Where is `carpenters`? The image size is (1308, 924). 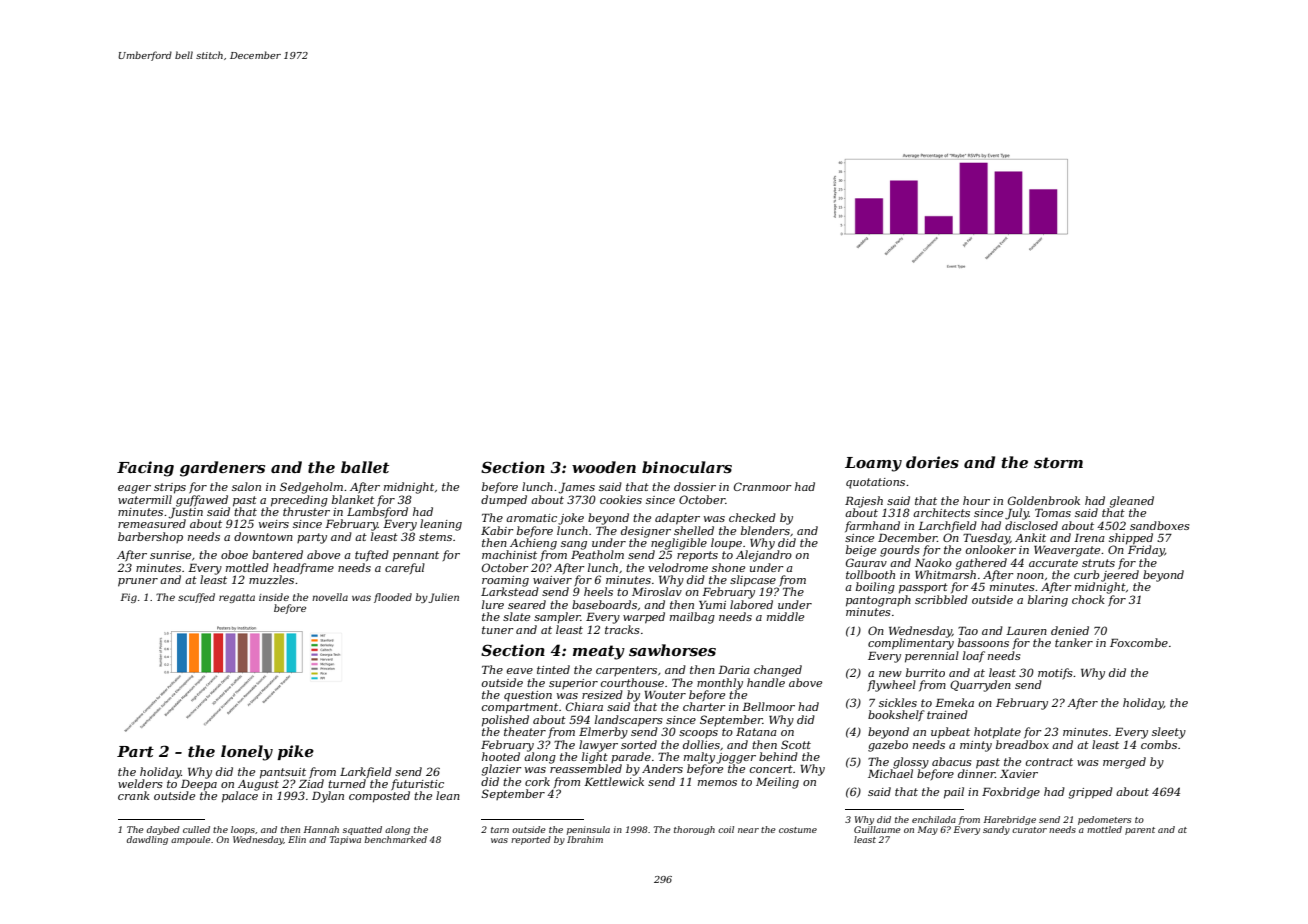 carpenters is located at coordinates (626, 671).
